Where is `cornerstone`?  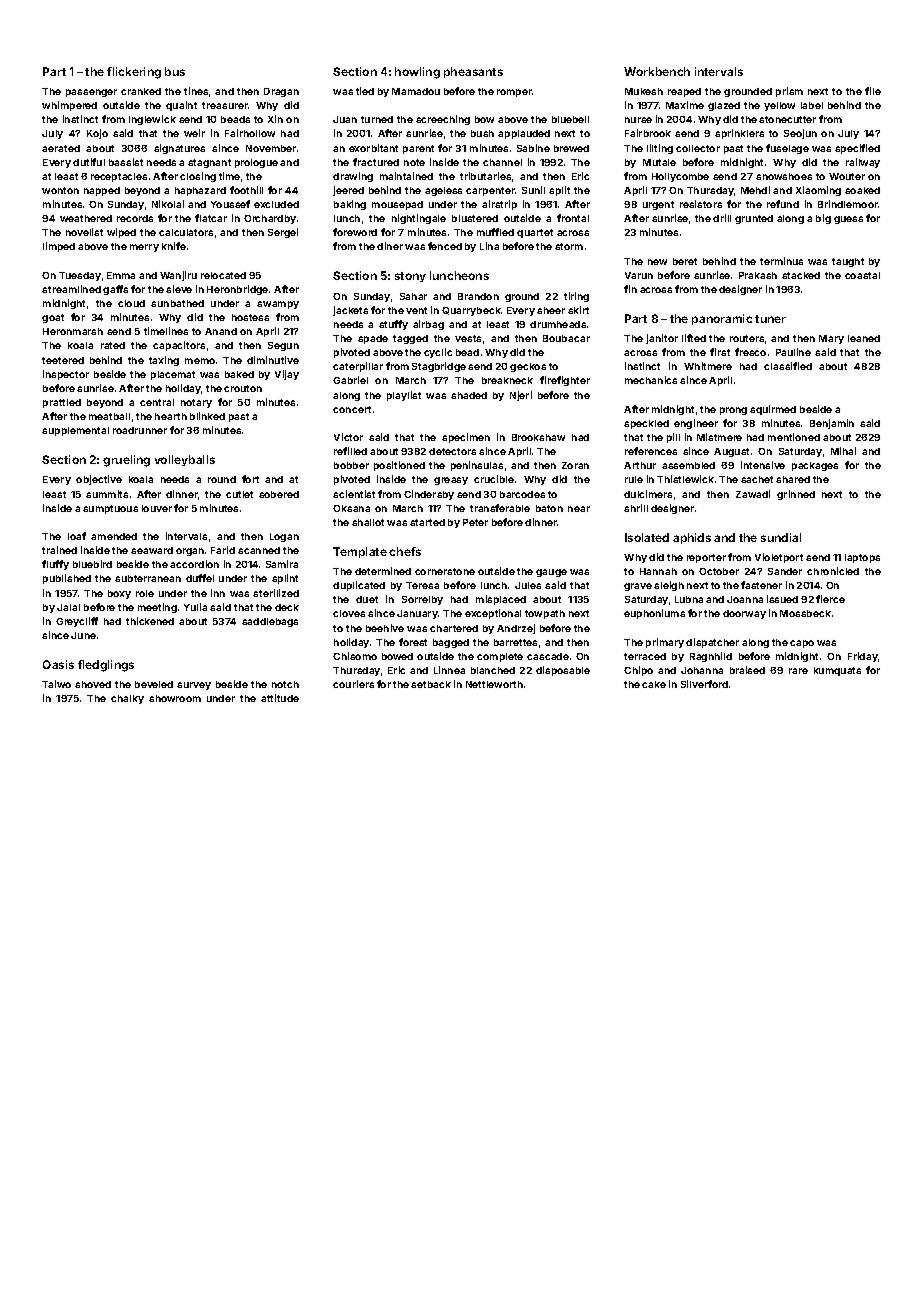 cornerstone is located at coordinates (445, 571).
